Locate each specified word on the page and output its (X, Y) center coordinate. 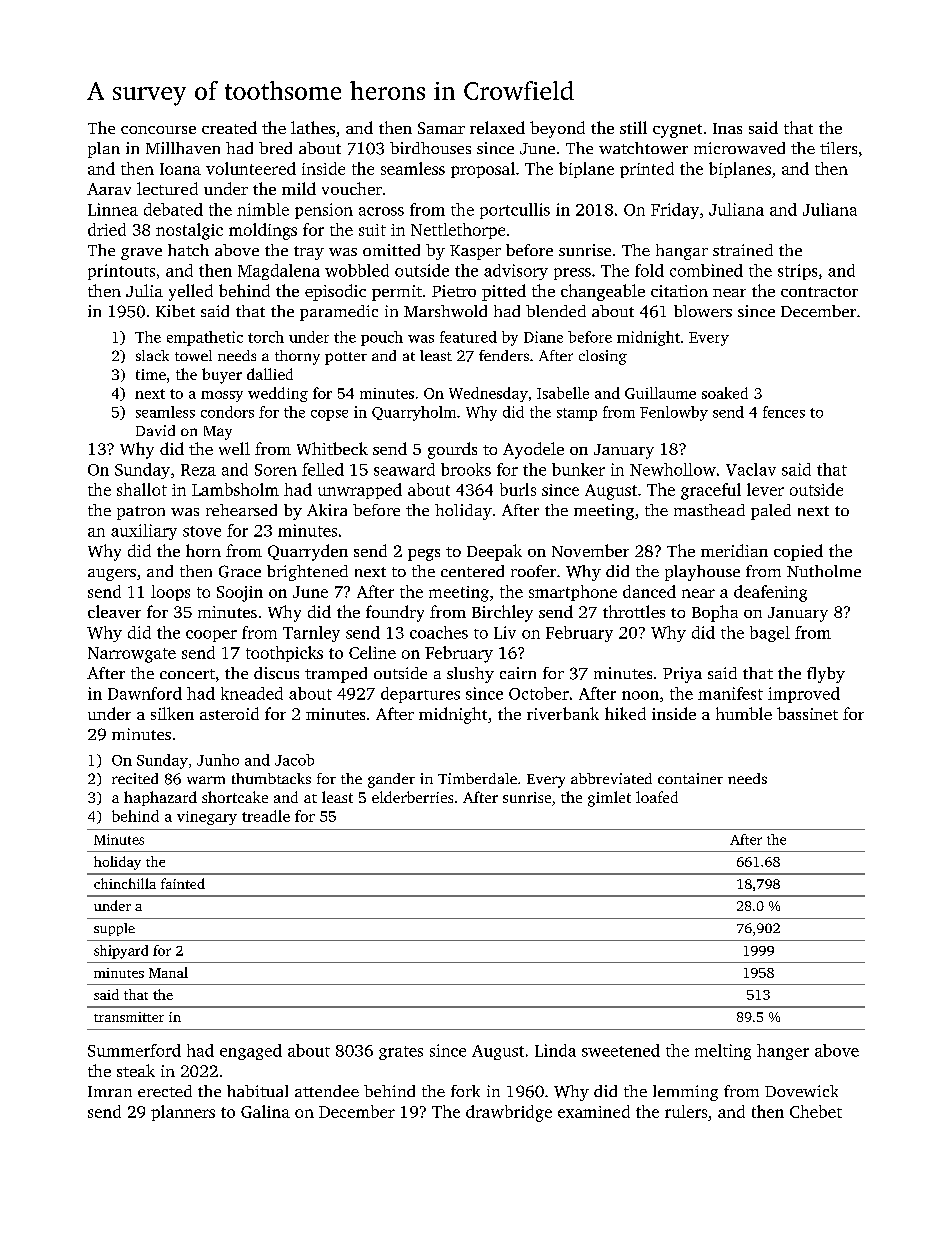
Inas (727, 128)
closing (603, 357)
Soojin (240, 594)
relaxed (497, 127)
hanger (783, 1052)
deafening (770, 593)
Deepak (494, 552)
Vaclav (751, 469)
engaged (251, 1052)
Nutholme (824, 571)
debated (173, 209)
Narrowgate (132, 655)
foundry (395, 613)
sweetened (621, 1050)
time (151, 374)
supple (114, 929)
